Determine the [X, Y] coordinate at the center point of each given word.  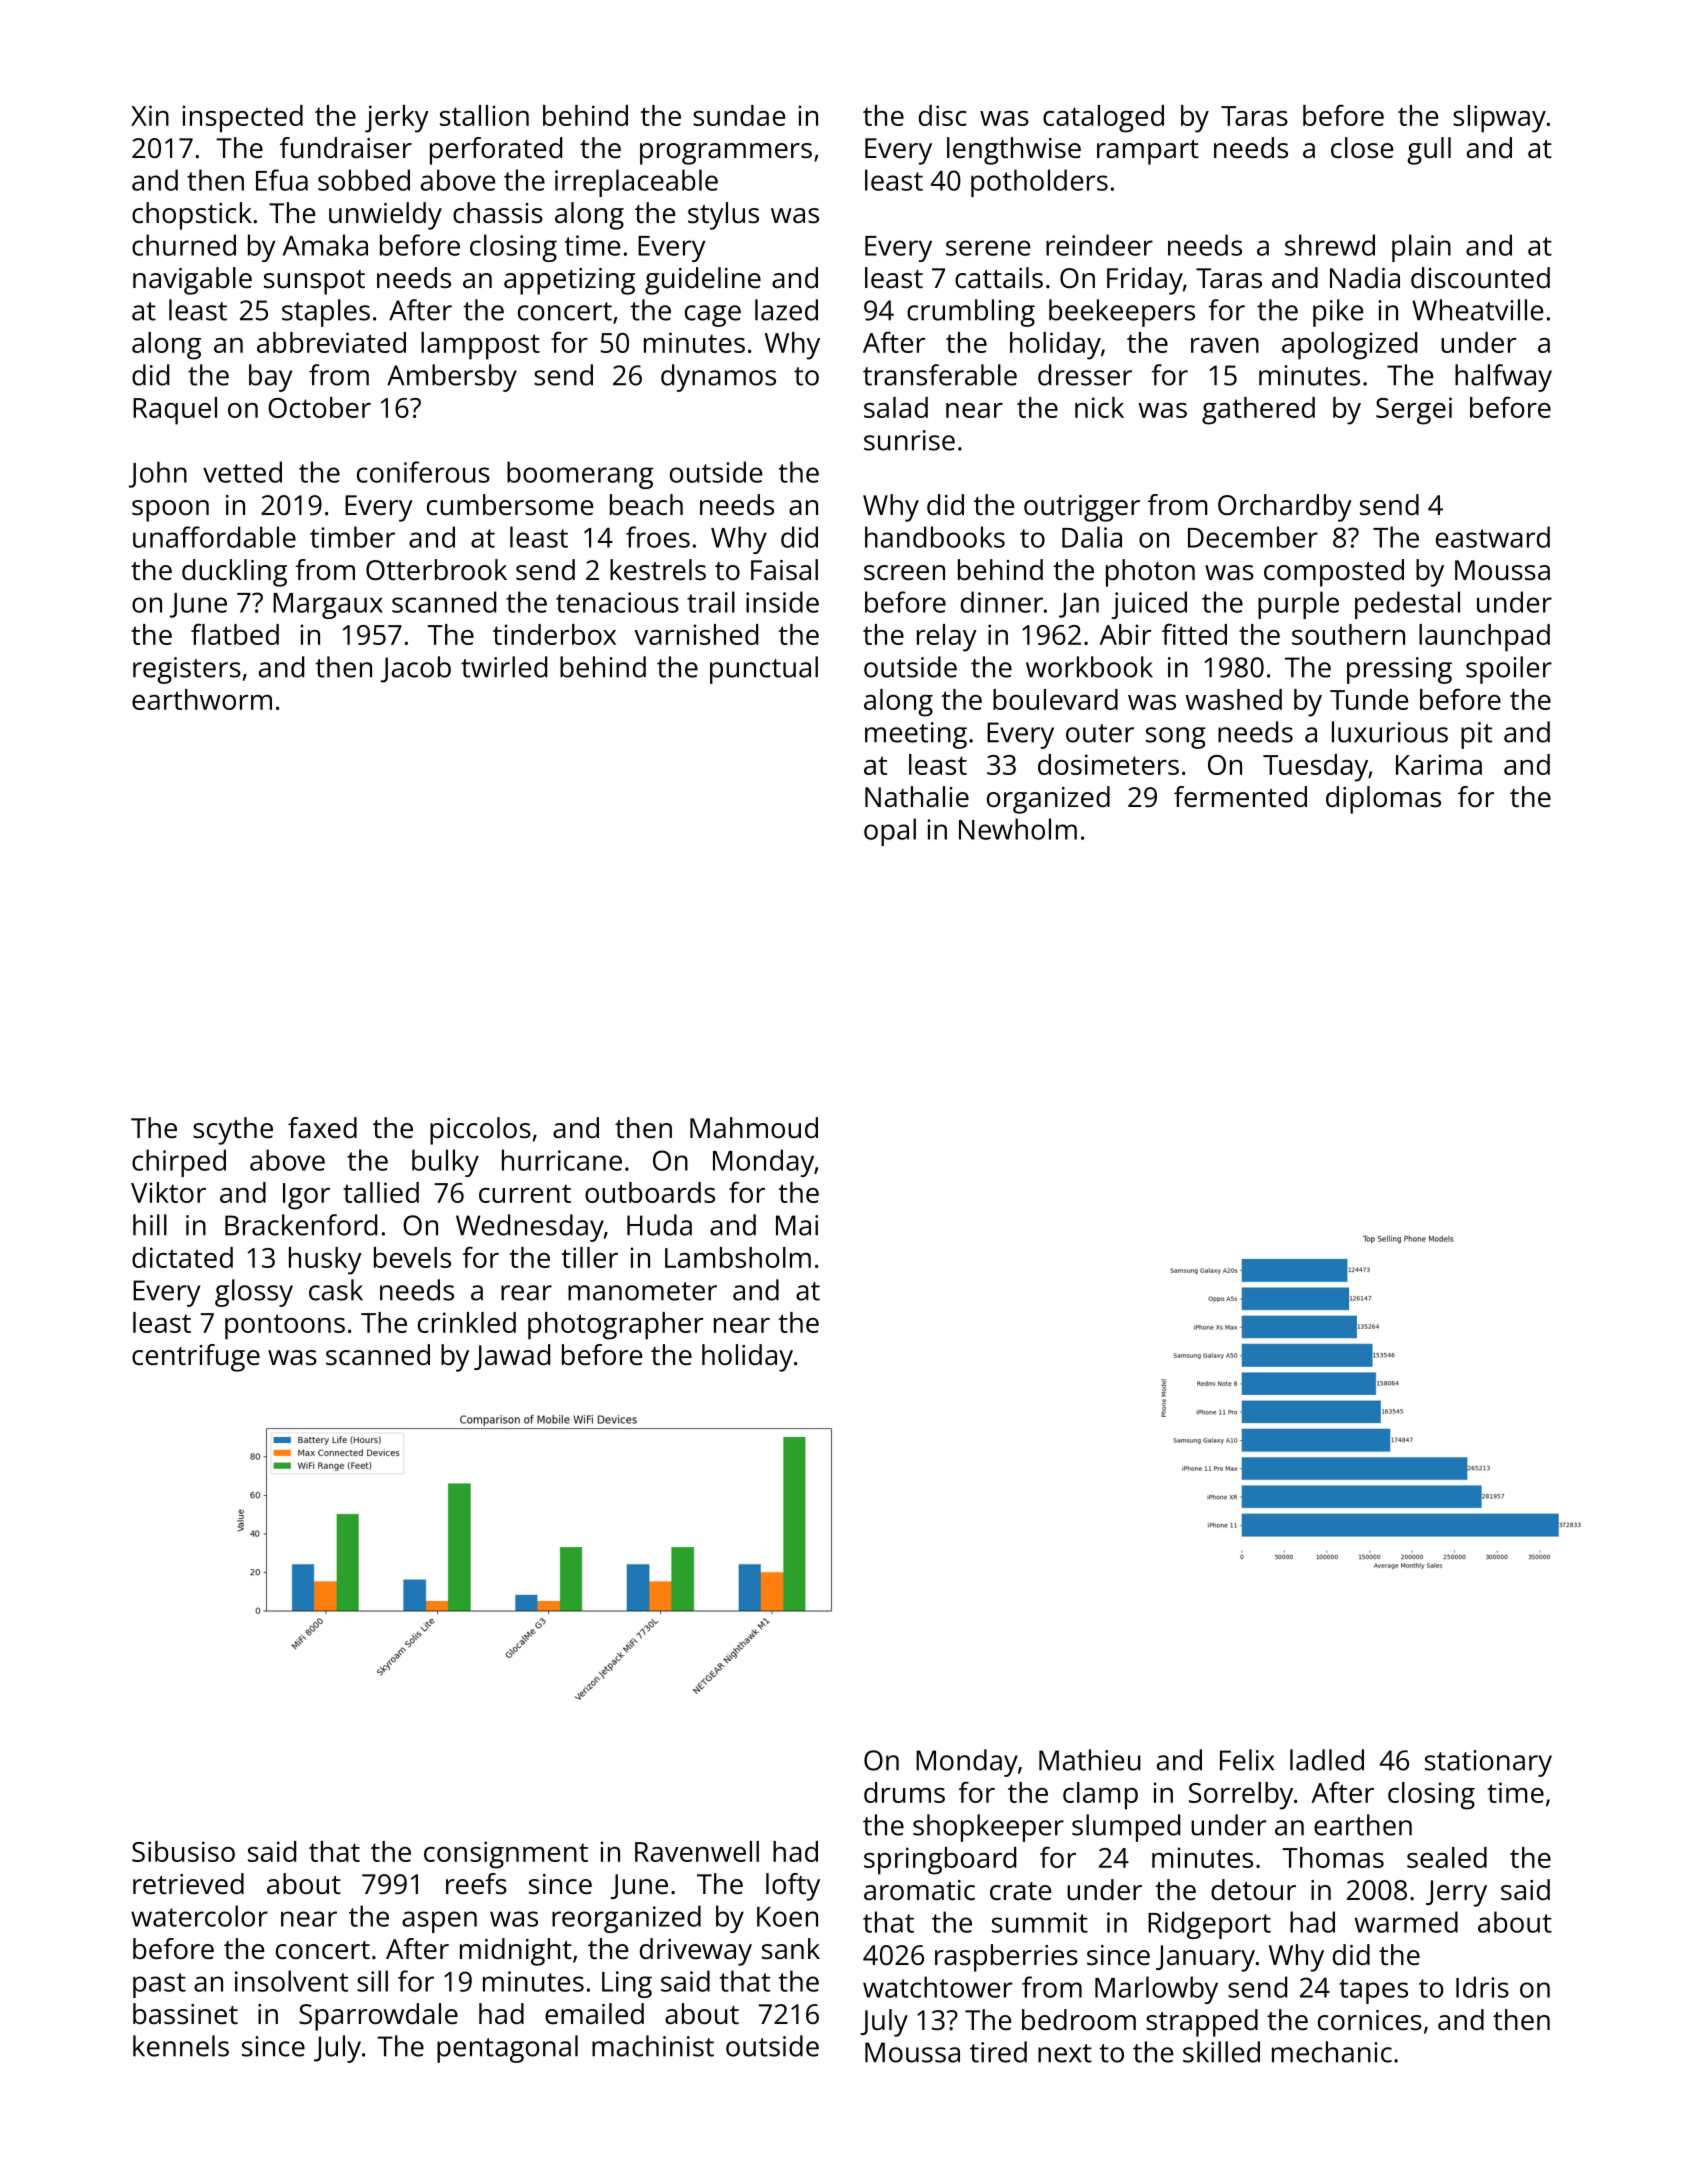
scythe [233, 1131]
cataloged [1103, 119]
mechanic [1332, 2052]
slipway [1499, 119]
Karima [1439, 764]
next [1065, 2053]
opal [890, 832]
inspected [243, 119]
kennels [181, 2046]
